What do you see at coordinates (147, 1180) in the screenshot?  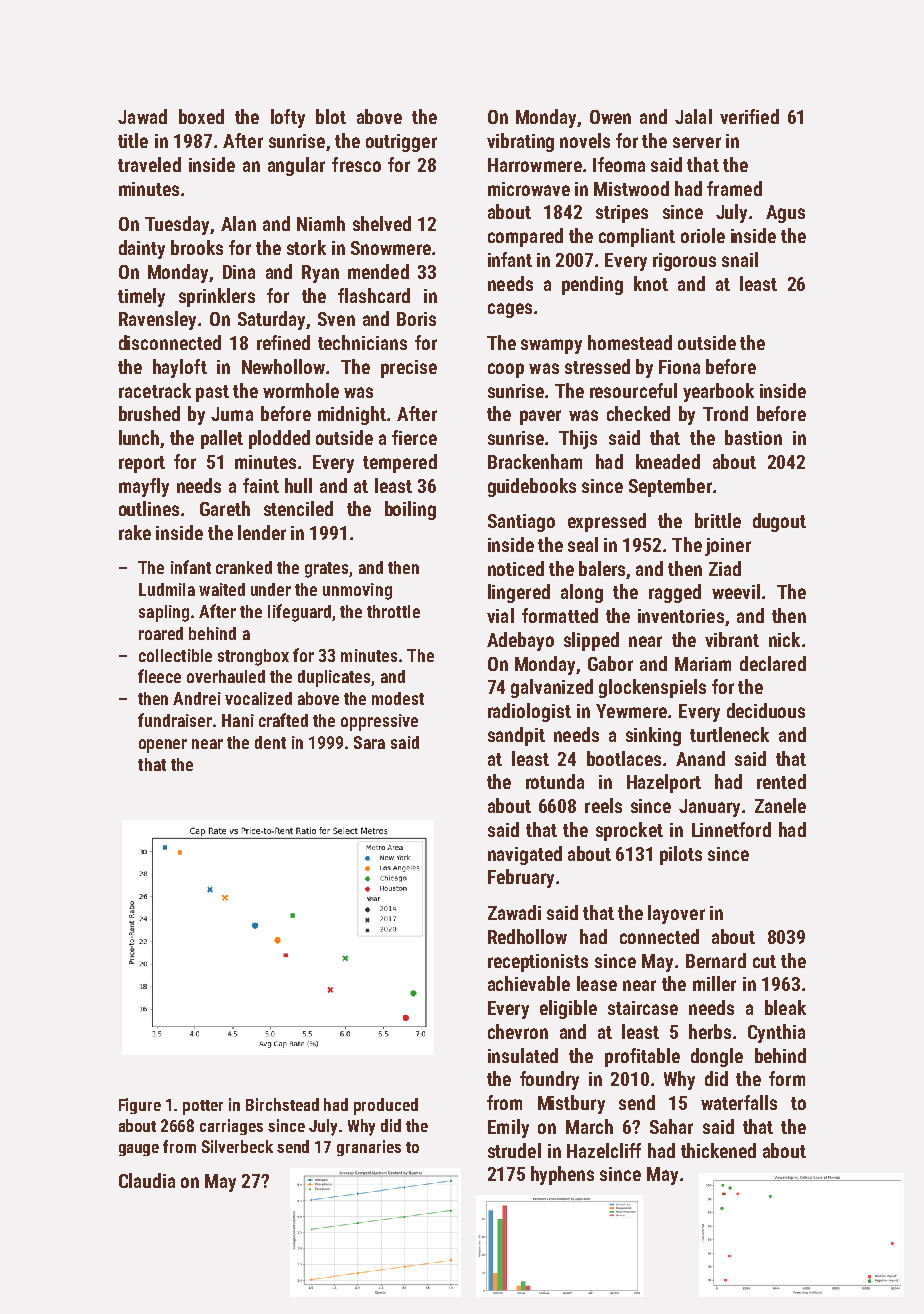 I see `Claudia` at bounding box center [147, 1180].
